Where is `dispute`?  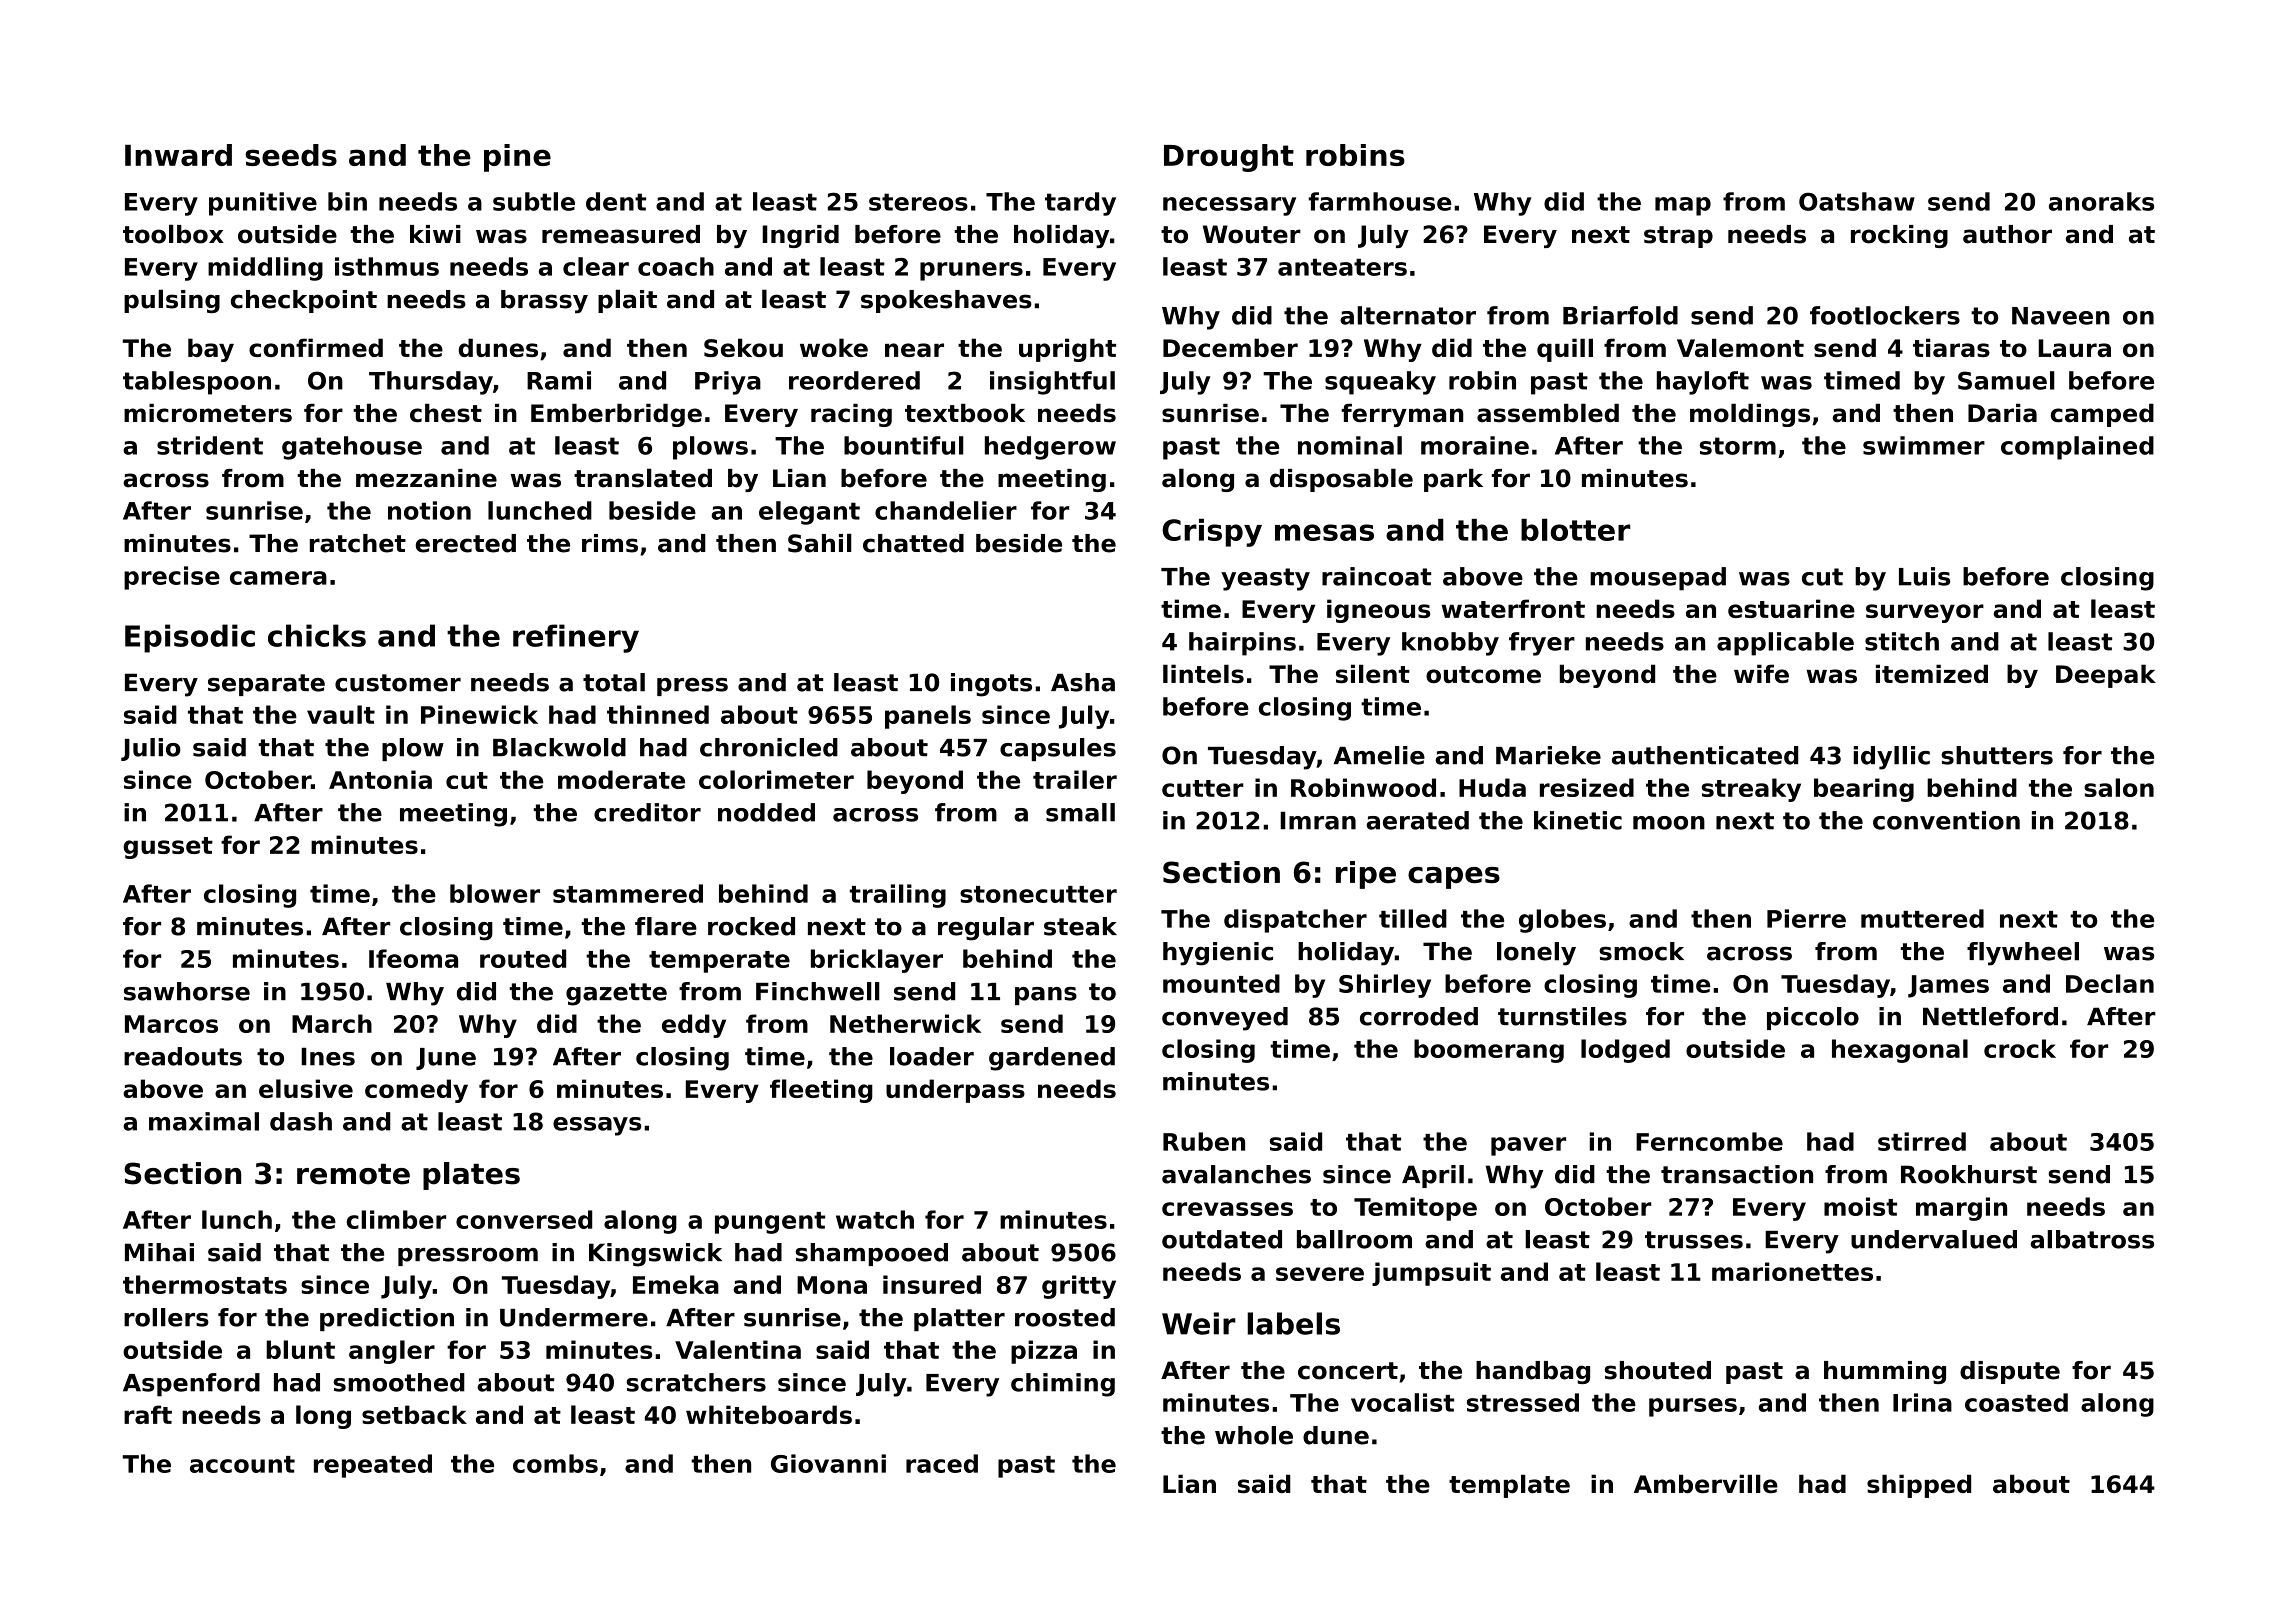 dispute is located at coordinates (2010, 1372).
